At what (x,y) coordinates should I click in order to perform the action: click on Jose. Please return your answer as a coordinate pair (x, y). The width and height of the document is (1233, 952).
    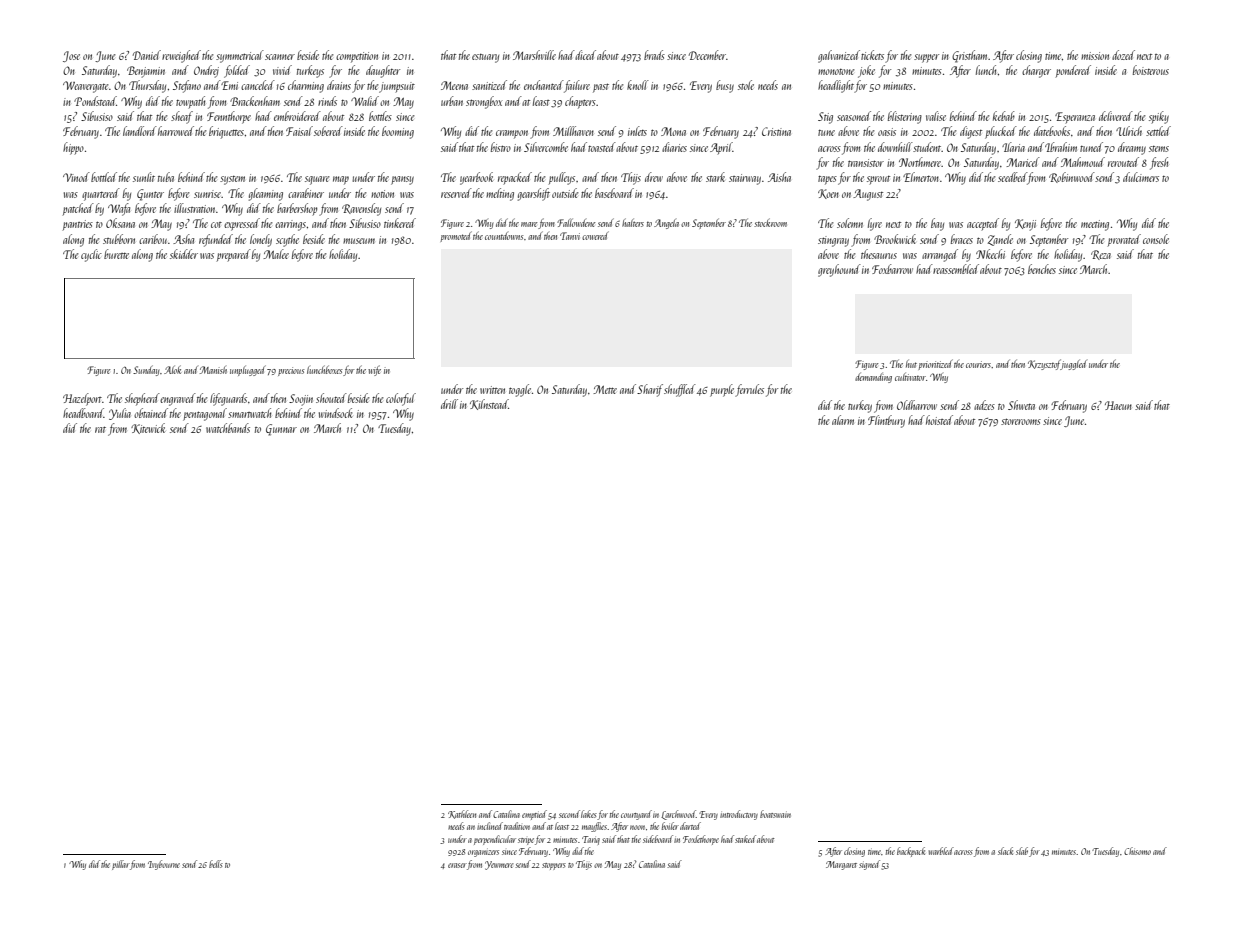
    Looking at the image, I should click on (71, 56).
